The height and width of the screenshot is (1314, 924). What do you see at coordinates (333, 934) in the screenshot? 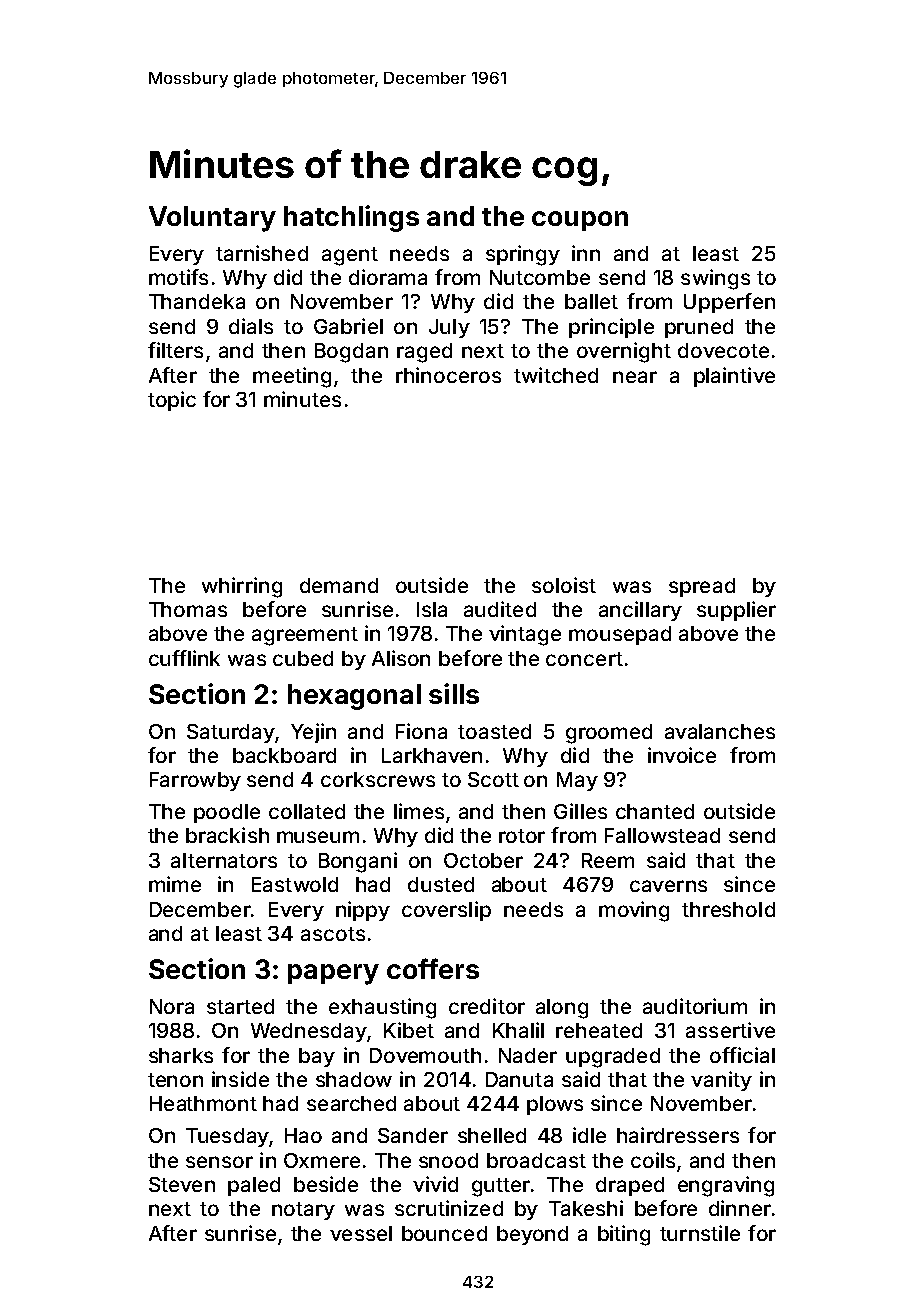
I see `ascots` at bounding box center [333, 934].
